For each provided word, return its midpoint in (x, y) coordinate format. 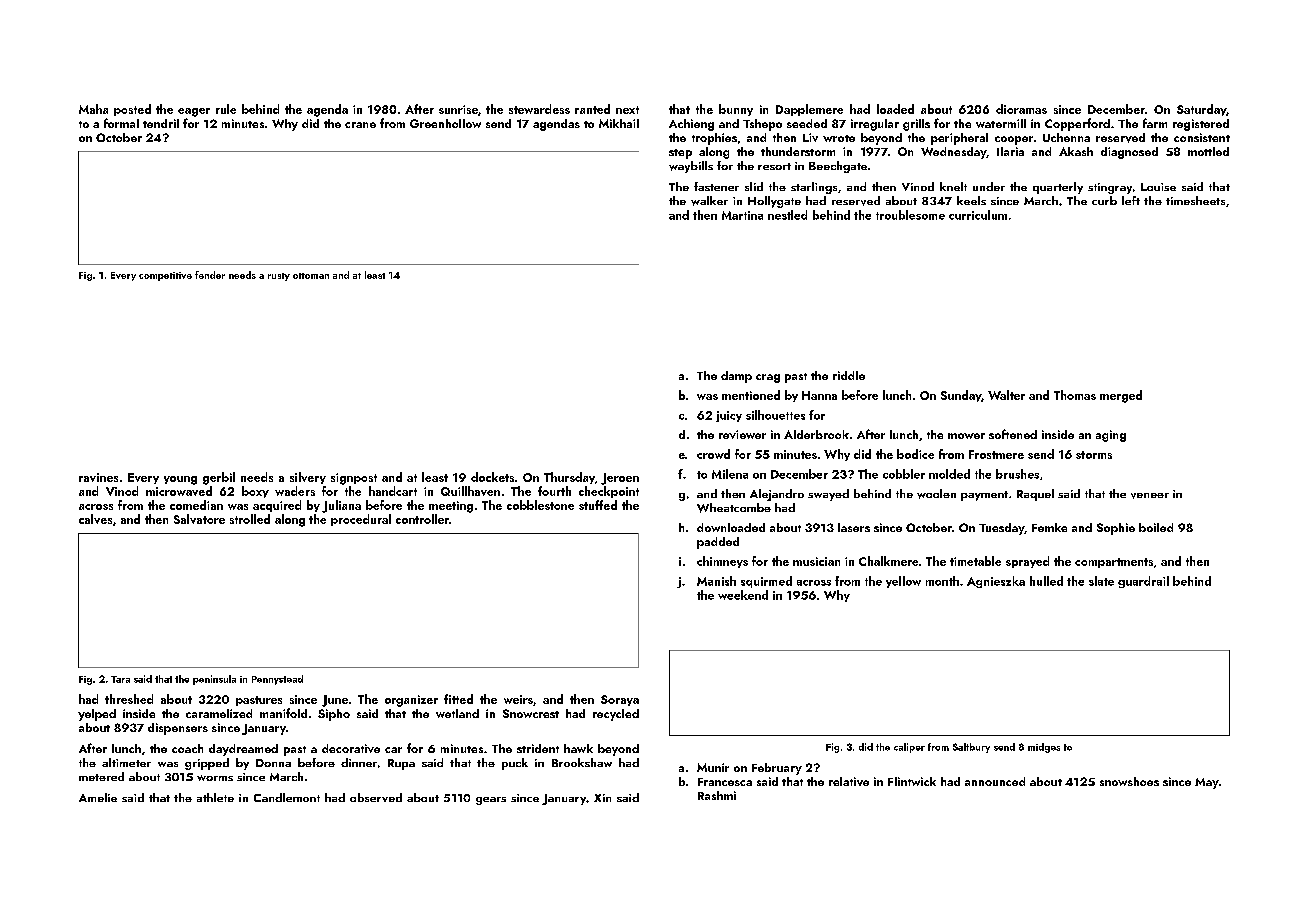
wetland (457, 713)
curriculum (978, 215)
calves (95, 519)
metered (101, 776)
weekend (743, 595)
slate (1101, 581)
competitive (165, 276)
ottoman (311, 276)
